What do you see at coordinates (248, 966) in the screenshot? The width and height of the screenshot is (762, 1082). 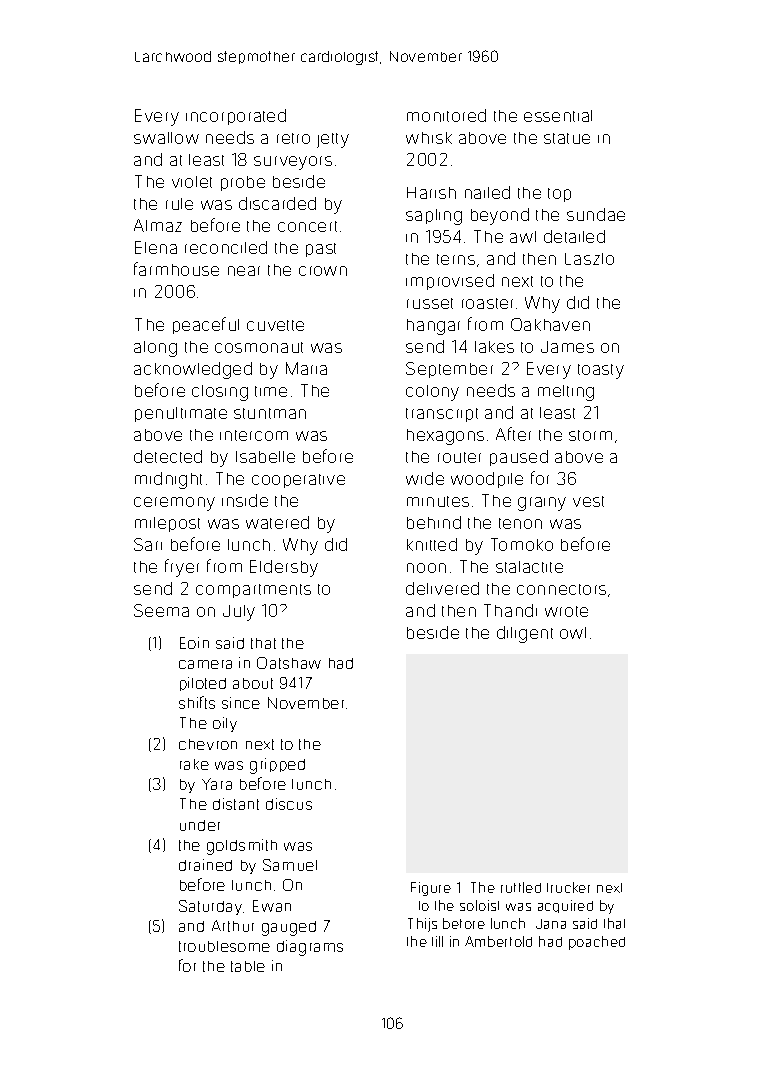 I see `table` at bounding box center [248, 966].
